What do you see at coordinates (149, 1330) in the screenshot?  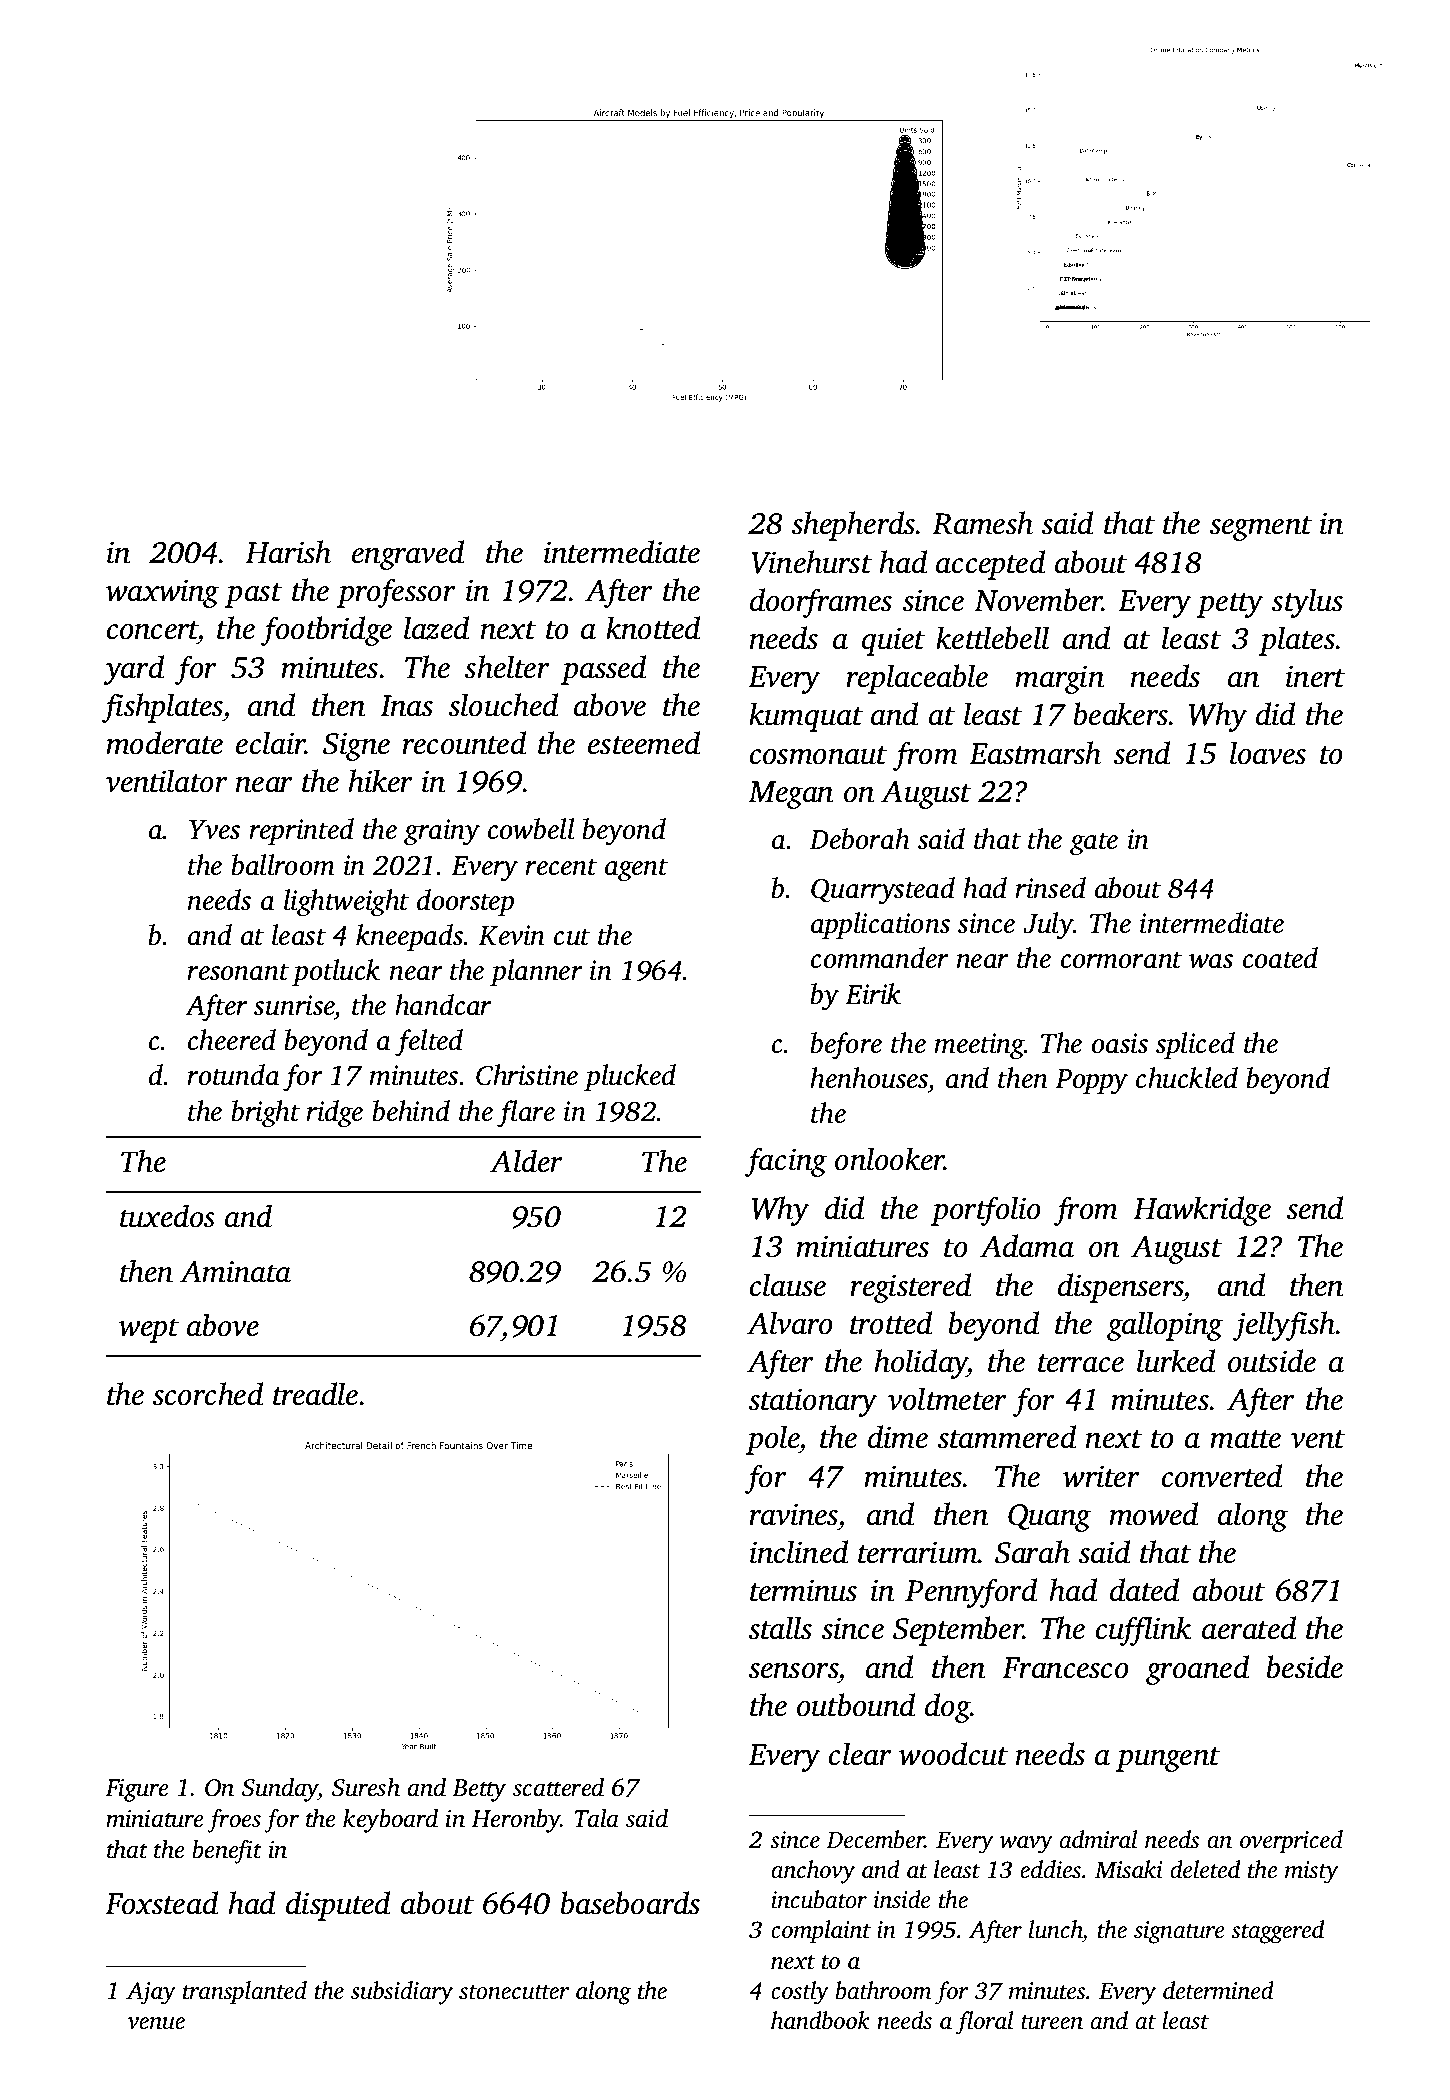 I see `wept` at bounding box center [149, 1330].
